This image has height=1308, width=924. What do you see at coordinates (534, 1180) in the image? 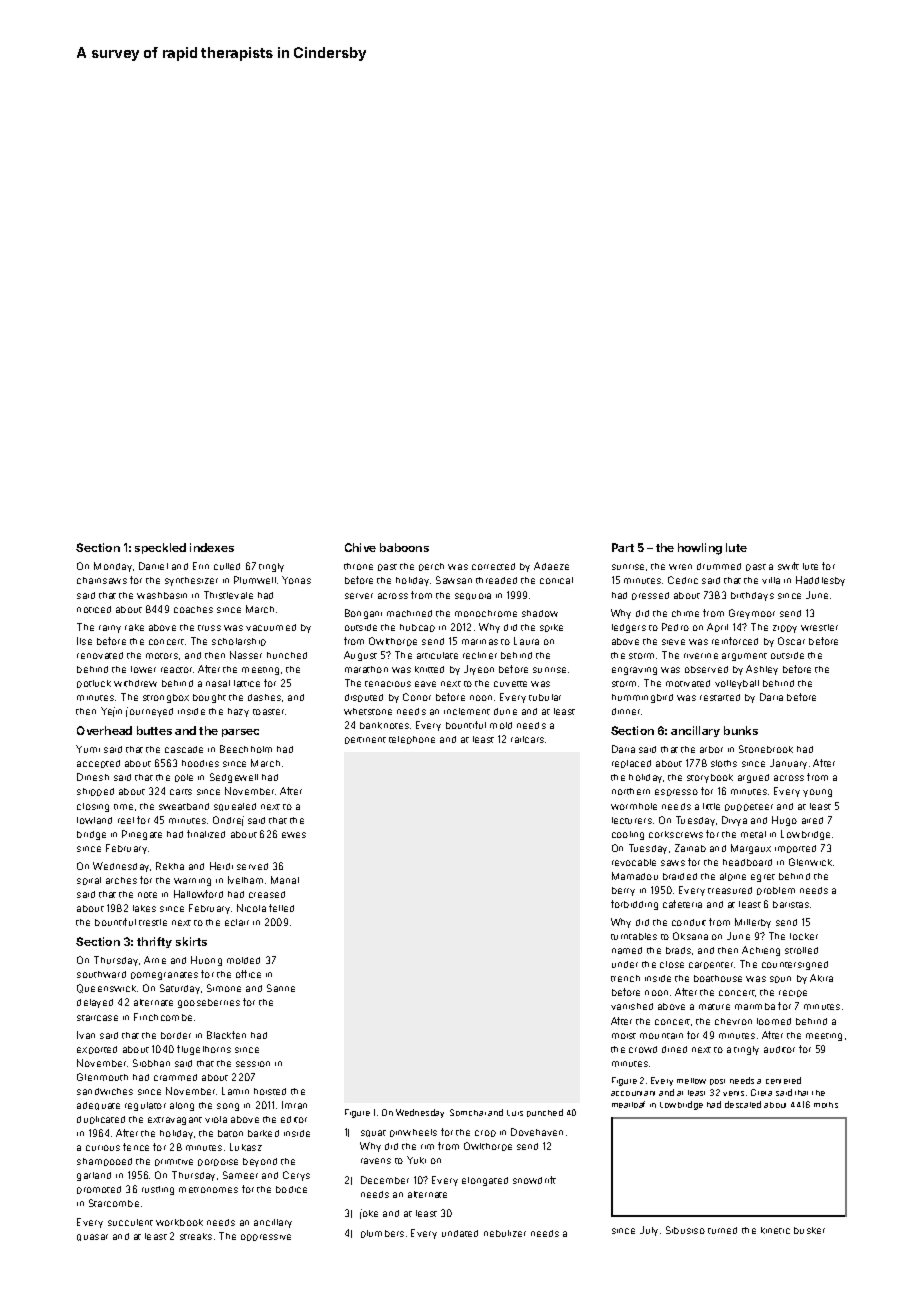
I see `snowdrift` at bounding box center [534, 1180].
